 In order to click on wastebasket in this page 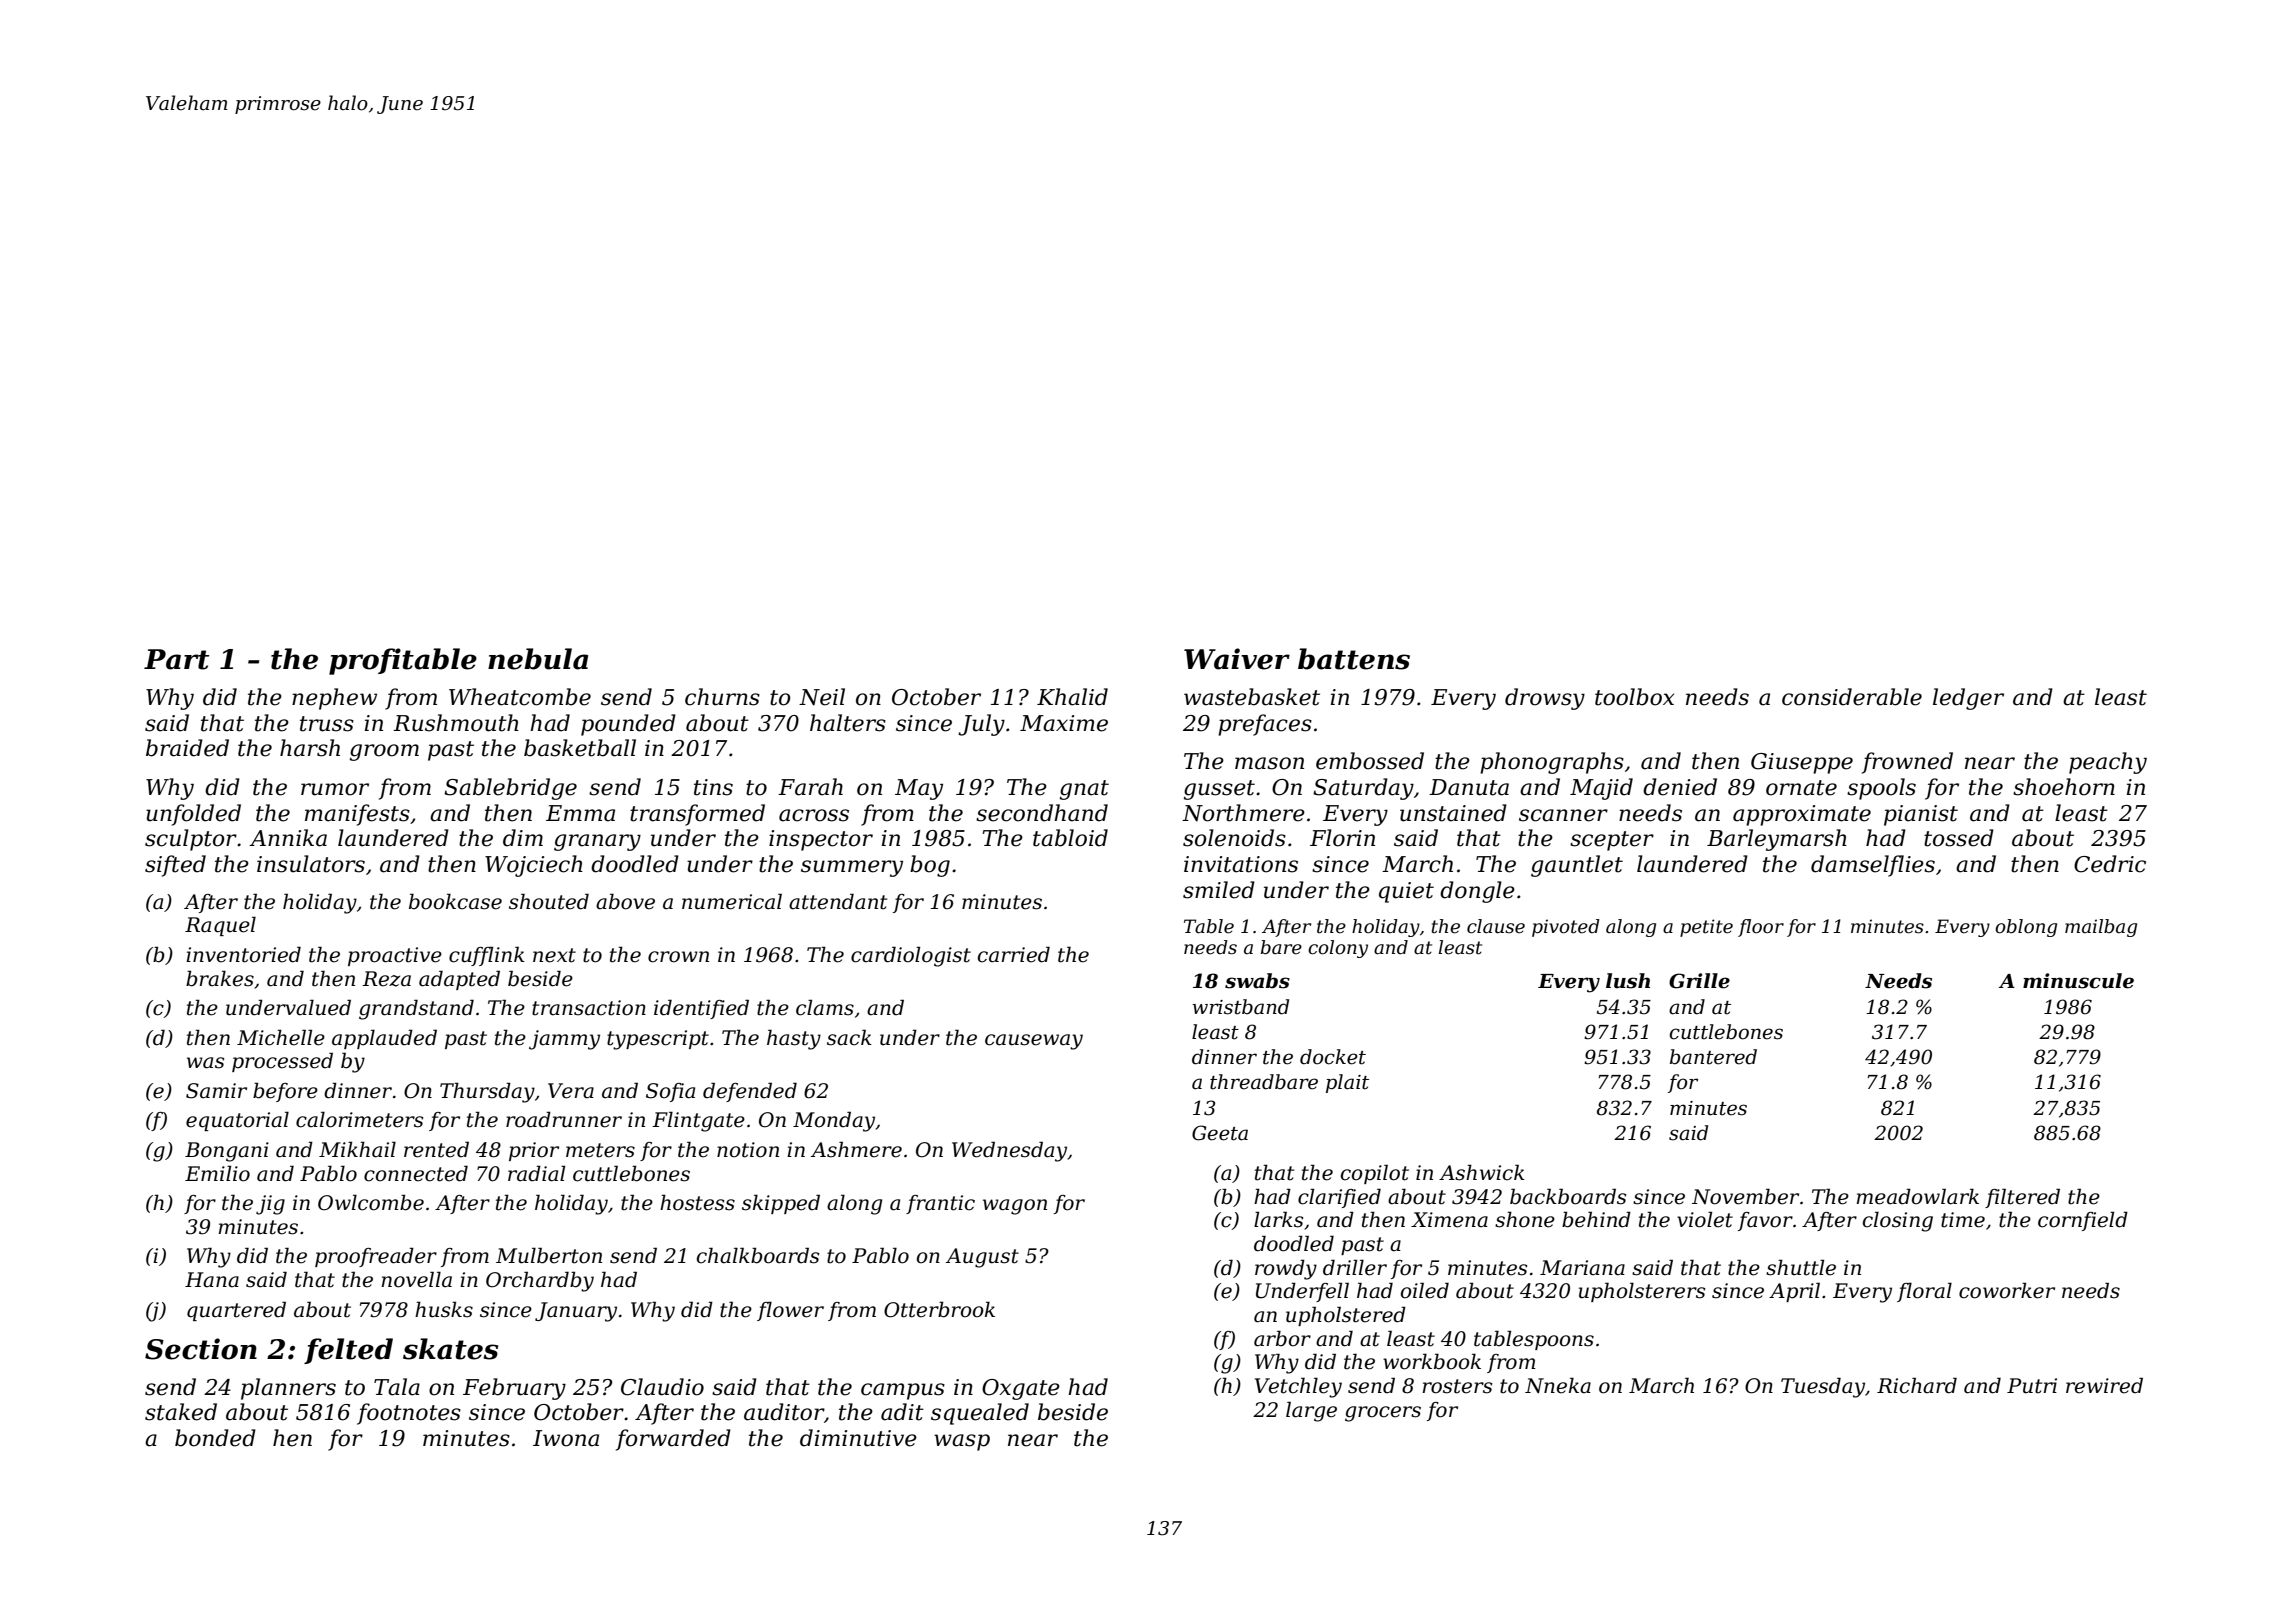, I will do `click(1252, 697)`.
